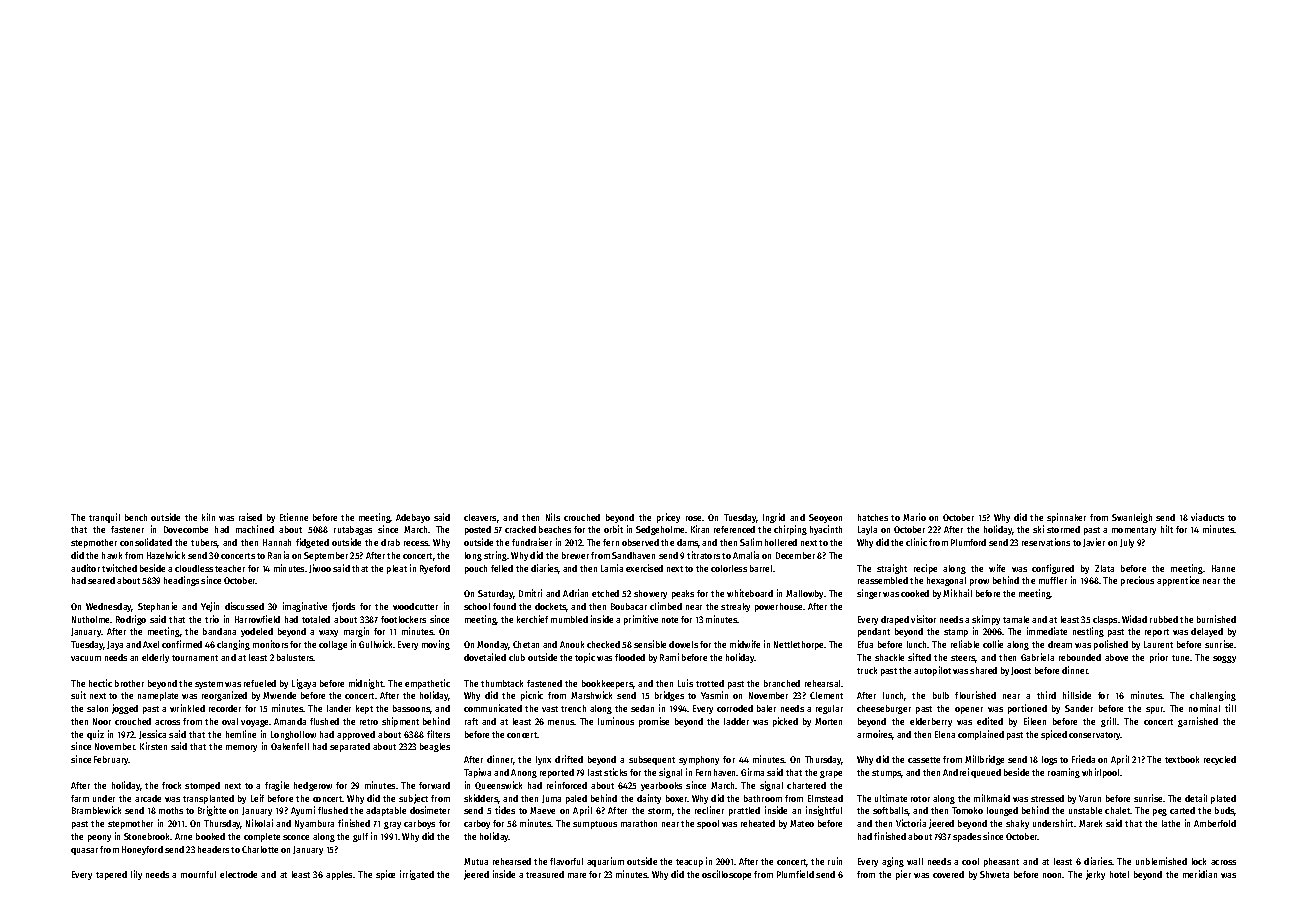 Image resolution: width=1308 pixels, height=924 pixels. I want to click on Swanleigh, so click(1132, 518).
